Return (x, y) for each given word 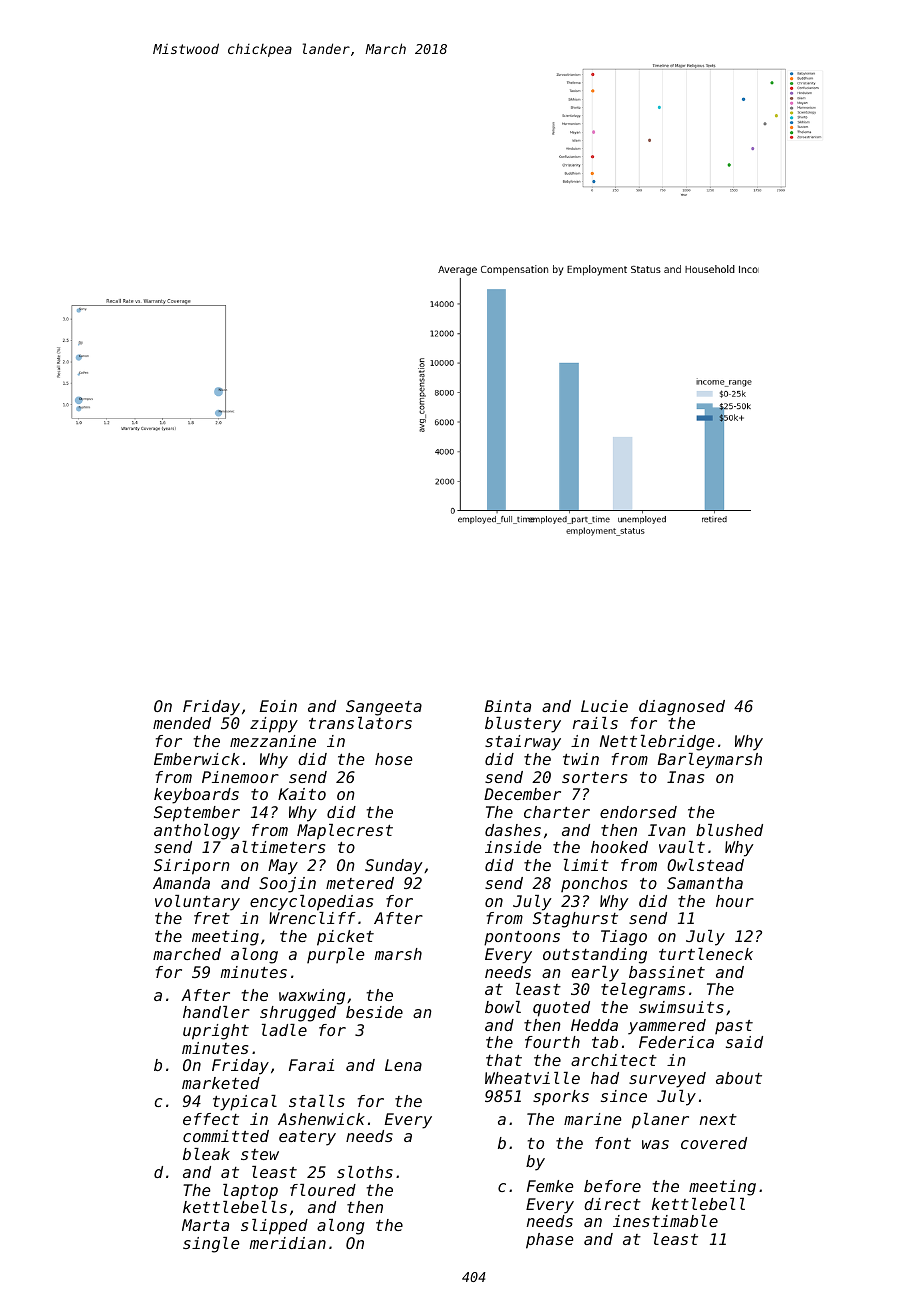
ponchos (594, 884)
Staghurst (575, 920)
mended (182, 723)
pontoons (522, 938)
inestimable (665, 1221)
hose (394, 759)
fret (212, 918)
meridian (287, 1243)
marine (593, 1119)
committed (226, 1136)
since (624, 1096)
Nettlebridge (657, 743)
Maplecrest (345, 832)
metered (360, 883)
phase (550, 1241)
